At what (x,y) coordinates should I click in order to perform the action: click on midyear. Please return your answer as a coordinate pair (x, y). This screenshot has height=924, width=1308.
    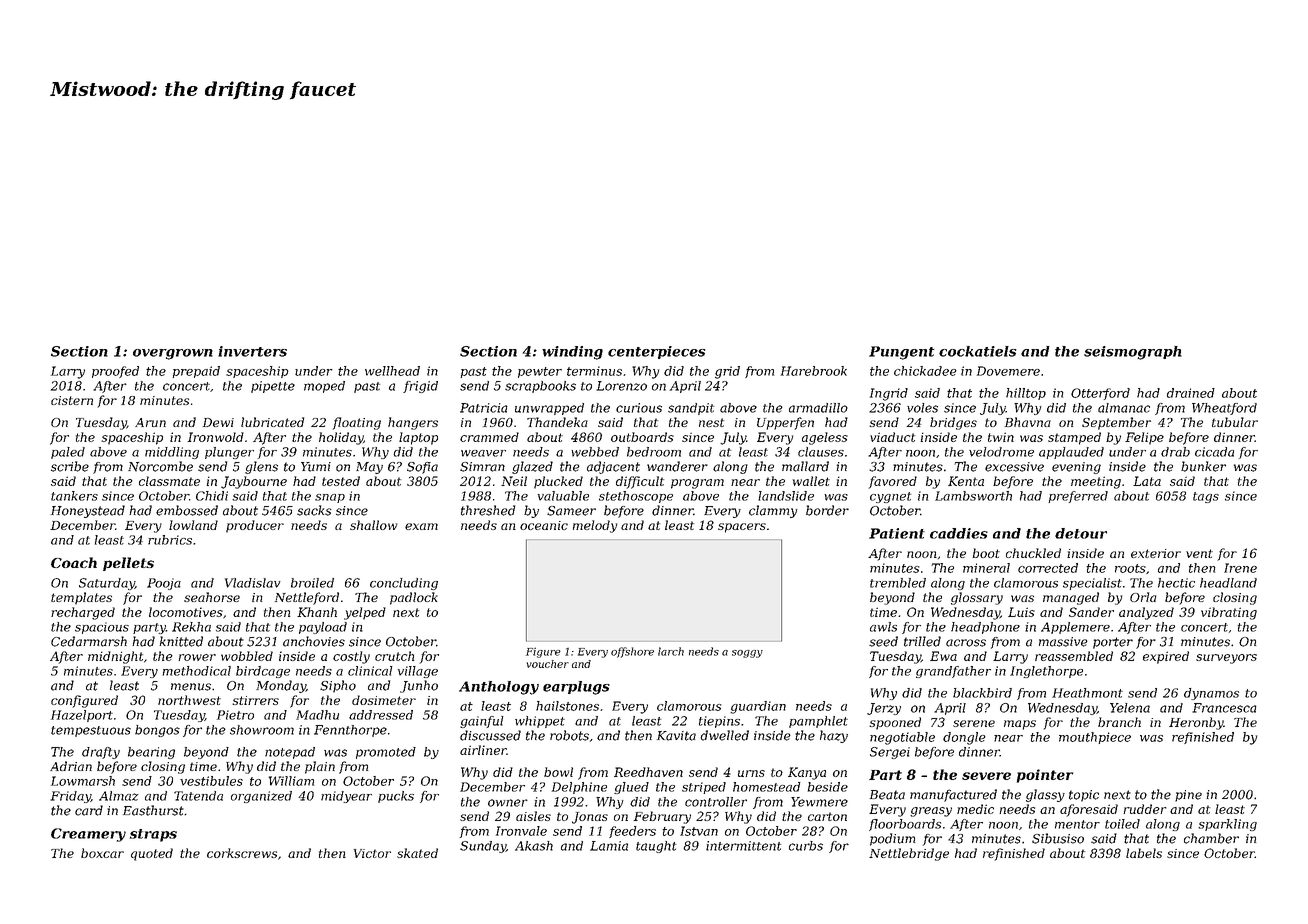
    Looking at the image, I should click on (346, 797).
